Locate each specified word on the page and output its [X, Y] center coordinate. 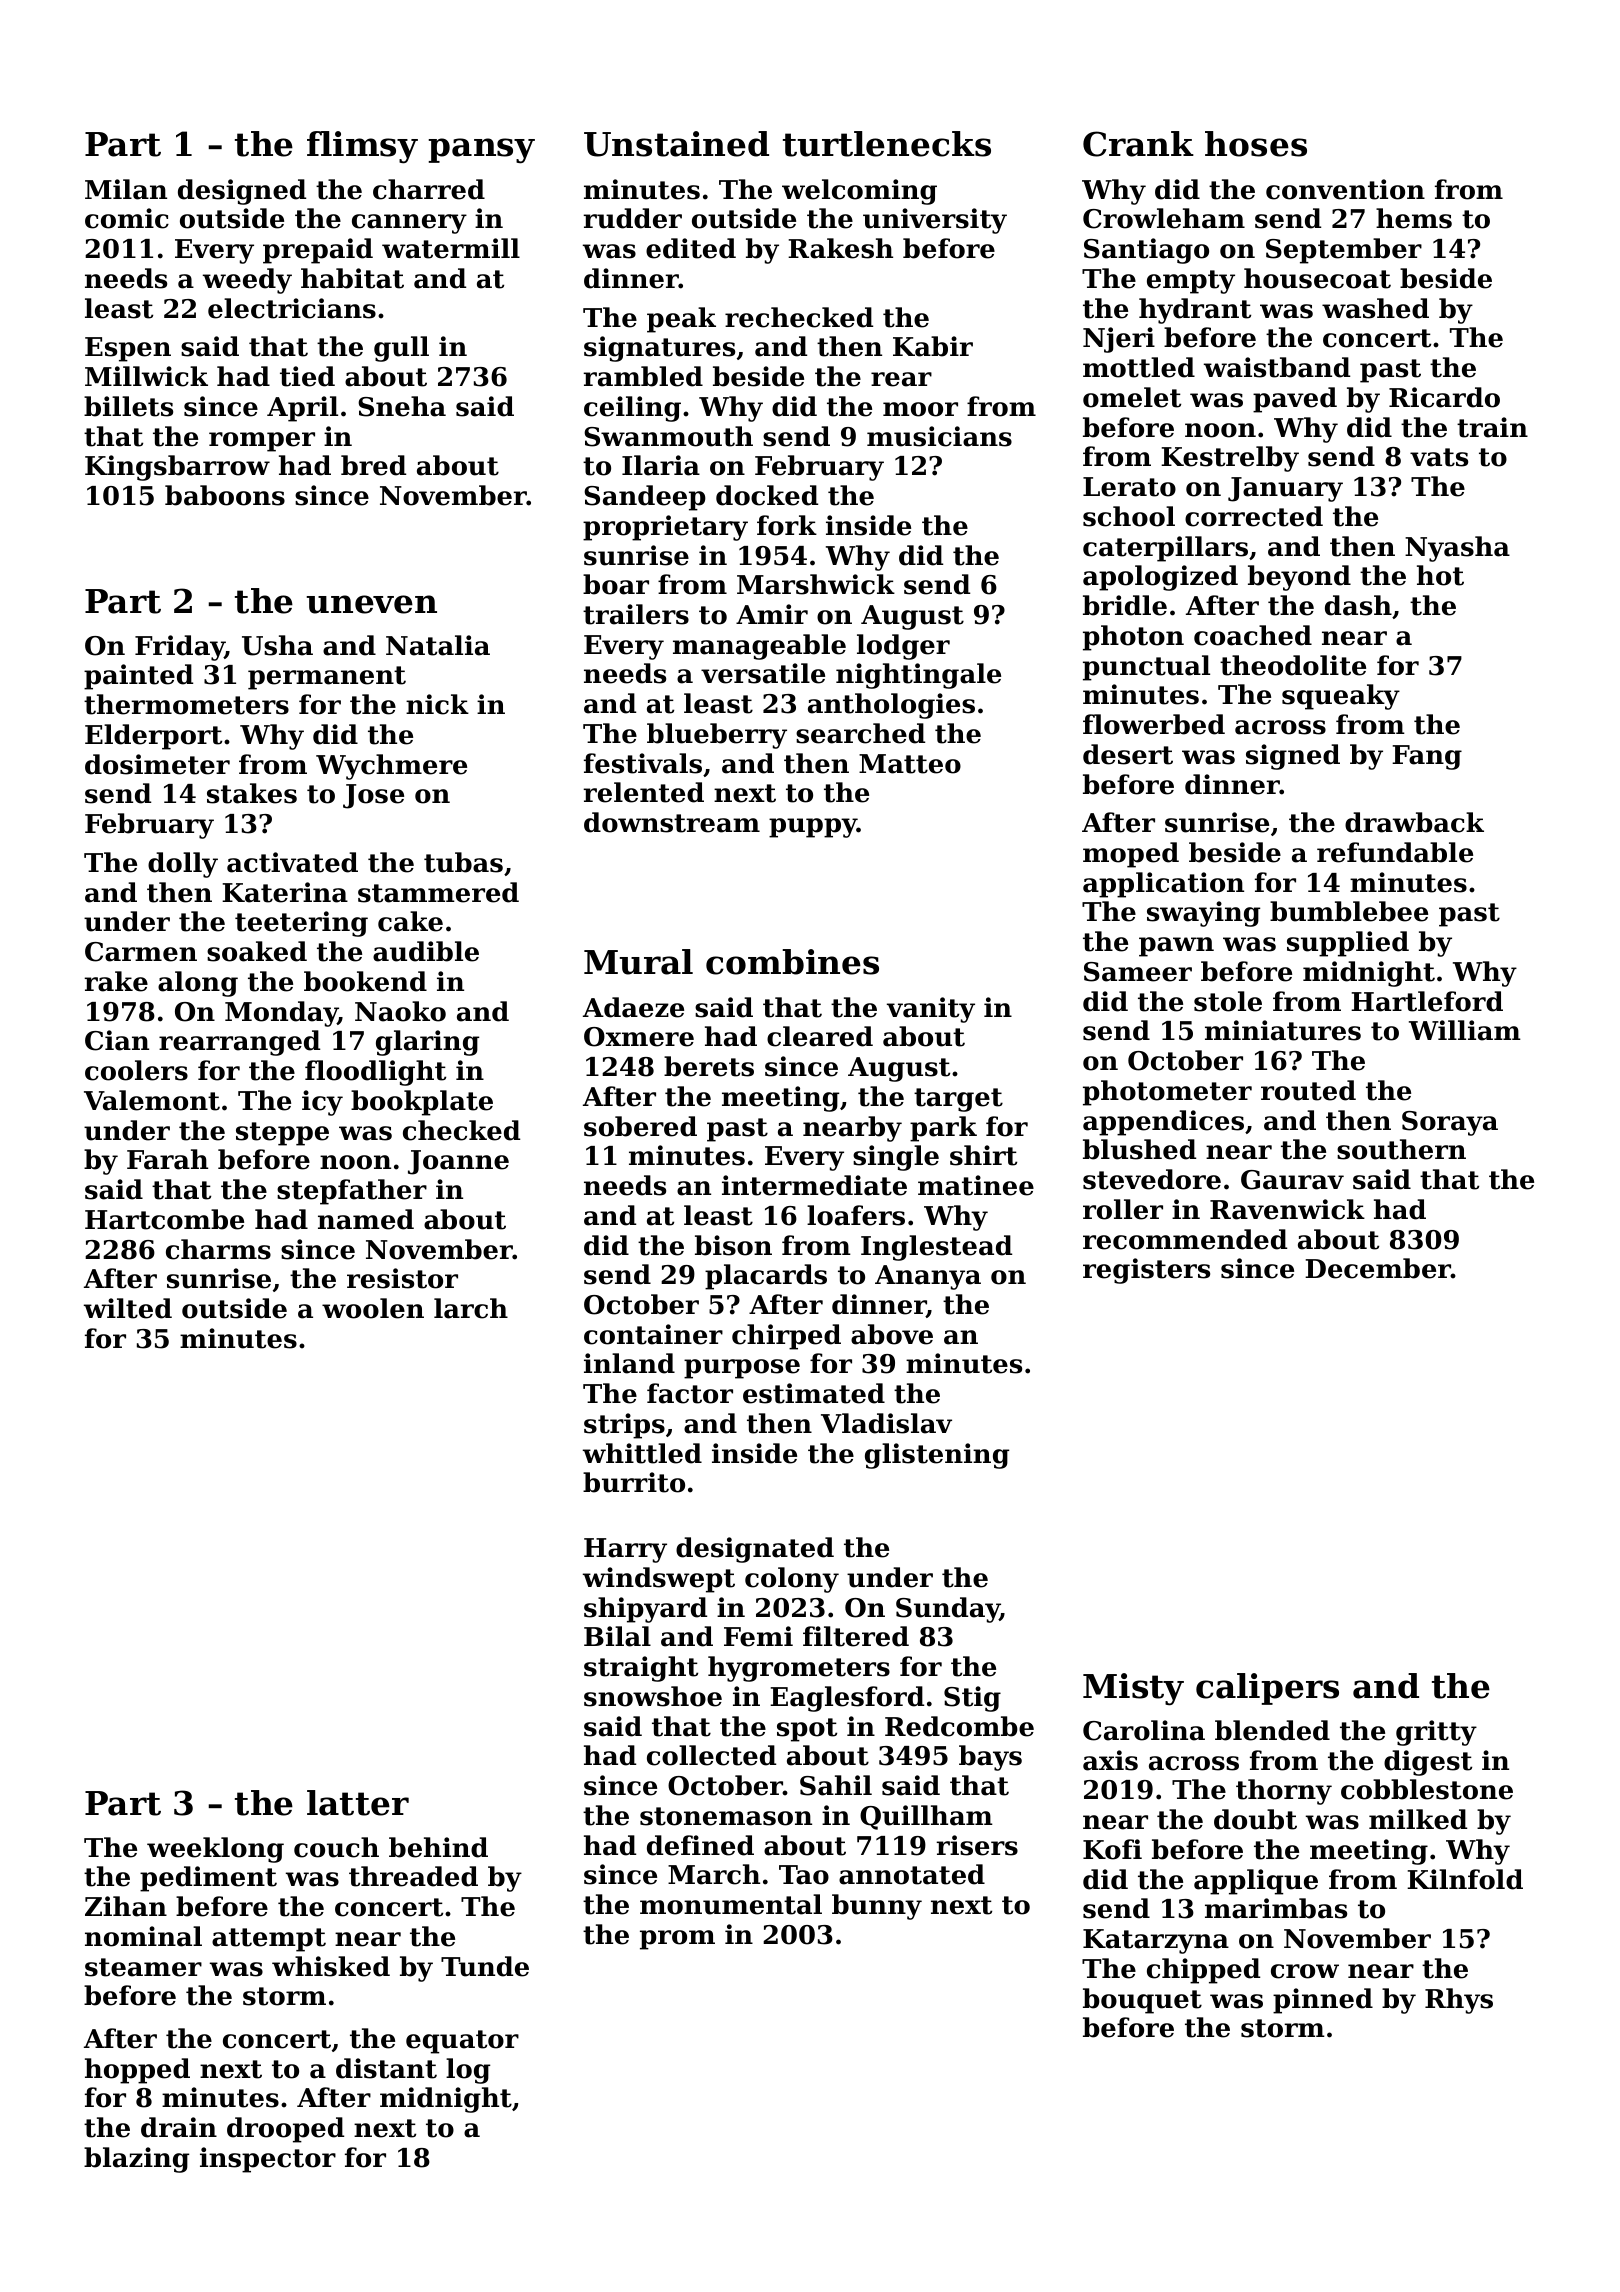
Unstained [676, 144]
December [1378, 1268]
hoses [1256, 144]
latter [358, 1803]
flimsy [362, 147]
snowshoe [653, 1696]
